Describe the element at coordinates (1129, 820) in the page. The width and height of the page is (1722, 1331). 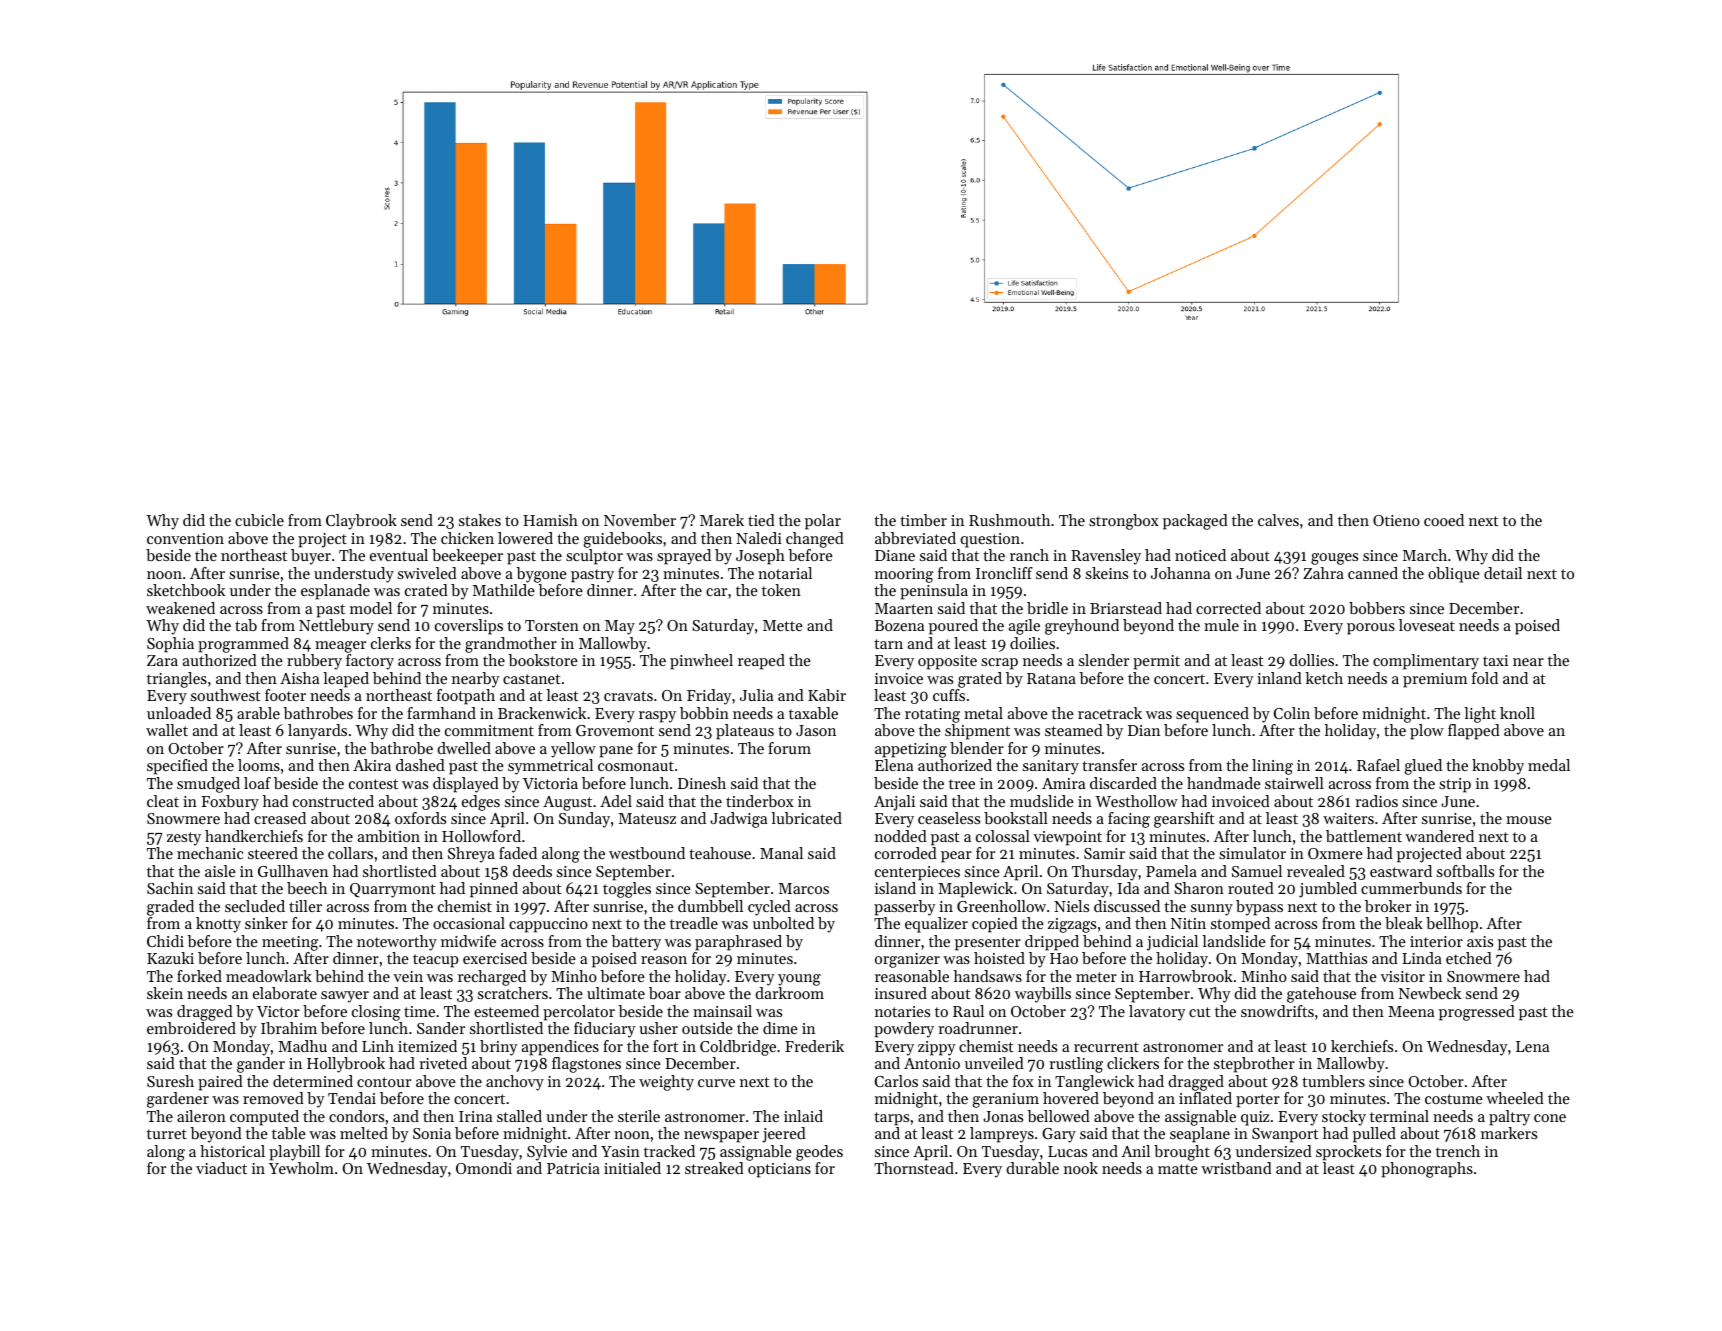
I see `facing` at that location.
